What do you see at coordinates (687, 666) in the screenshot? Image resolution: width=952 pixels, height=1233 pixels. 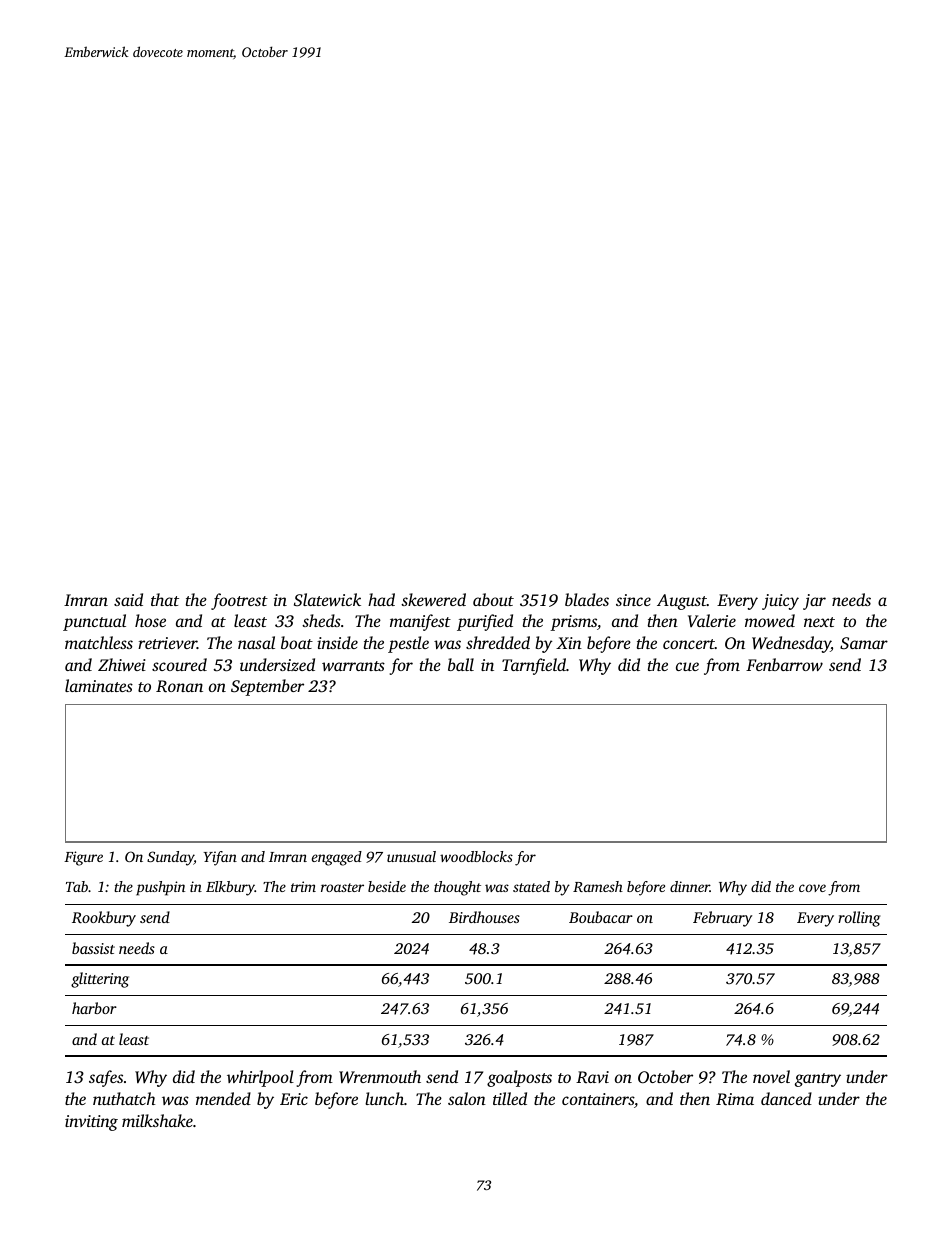 I see `cue` at bounding box center [687, 666].
